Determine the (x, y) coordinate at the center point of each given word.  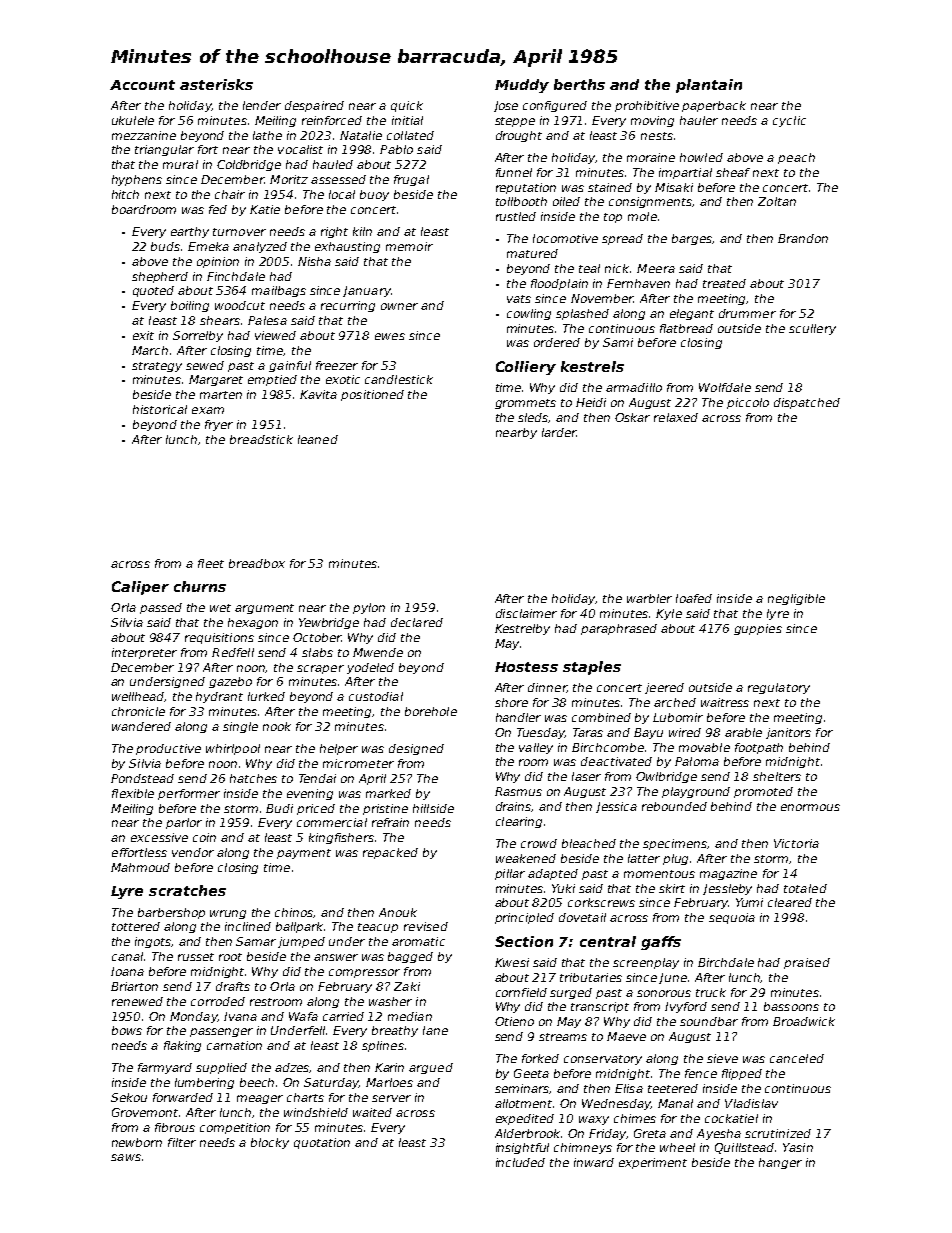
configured (555, 106)
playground (696, 792)
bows (127, 1030)
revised (426, 926)
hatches (253, 778)
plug (675, 859)
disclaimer (526, 613)
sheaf (733, 172)
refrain (390, 822)
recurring (348, 306)
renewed (137, 1001)
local (342, 194)
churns (200, 586)
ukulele (133, 120)
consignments (651, 202)
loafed (694, 598)
